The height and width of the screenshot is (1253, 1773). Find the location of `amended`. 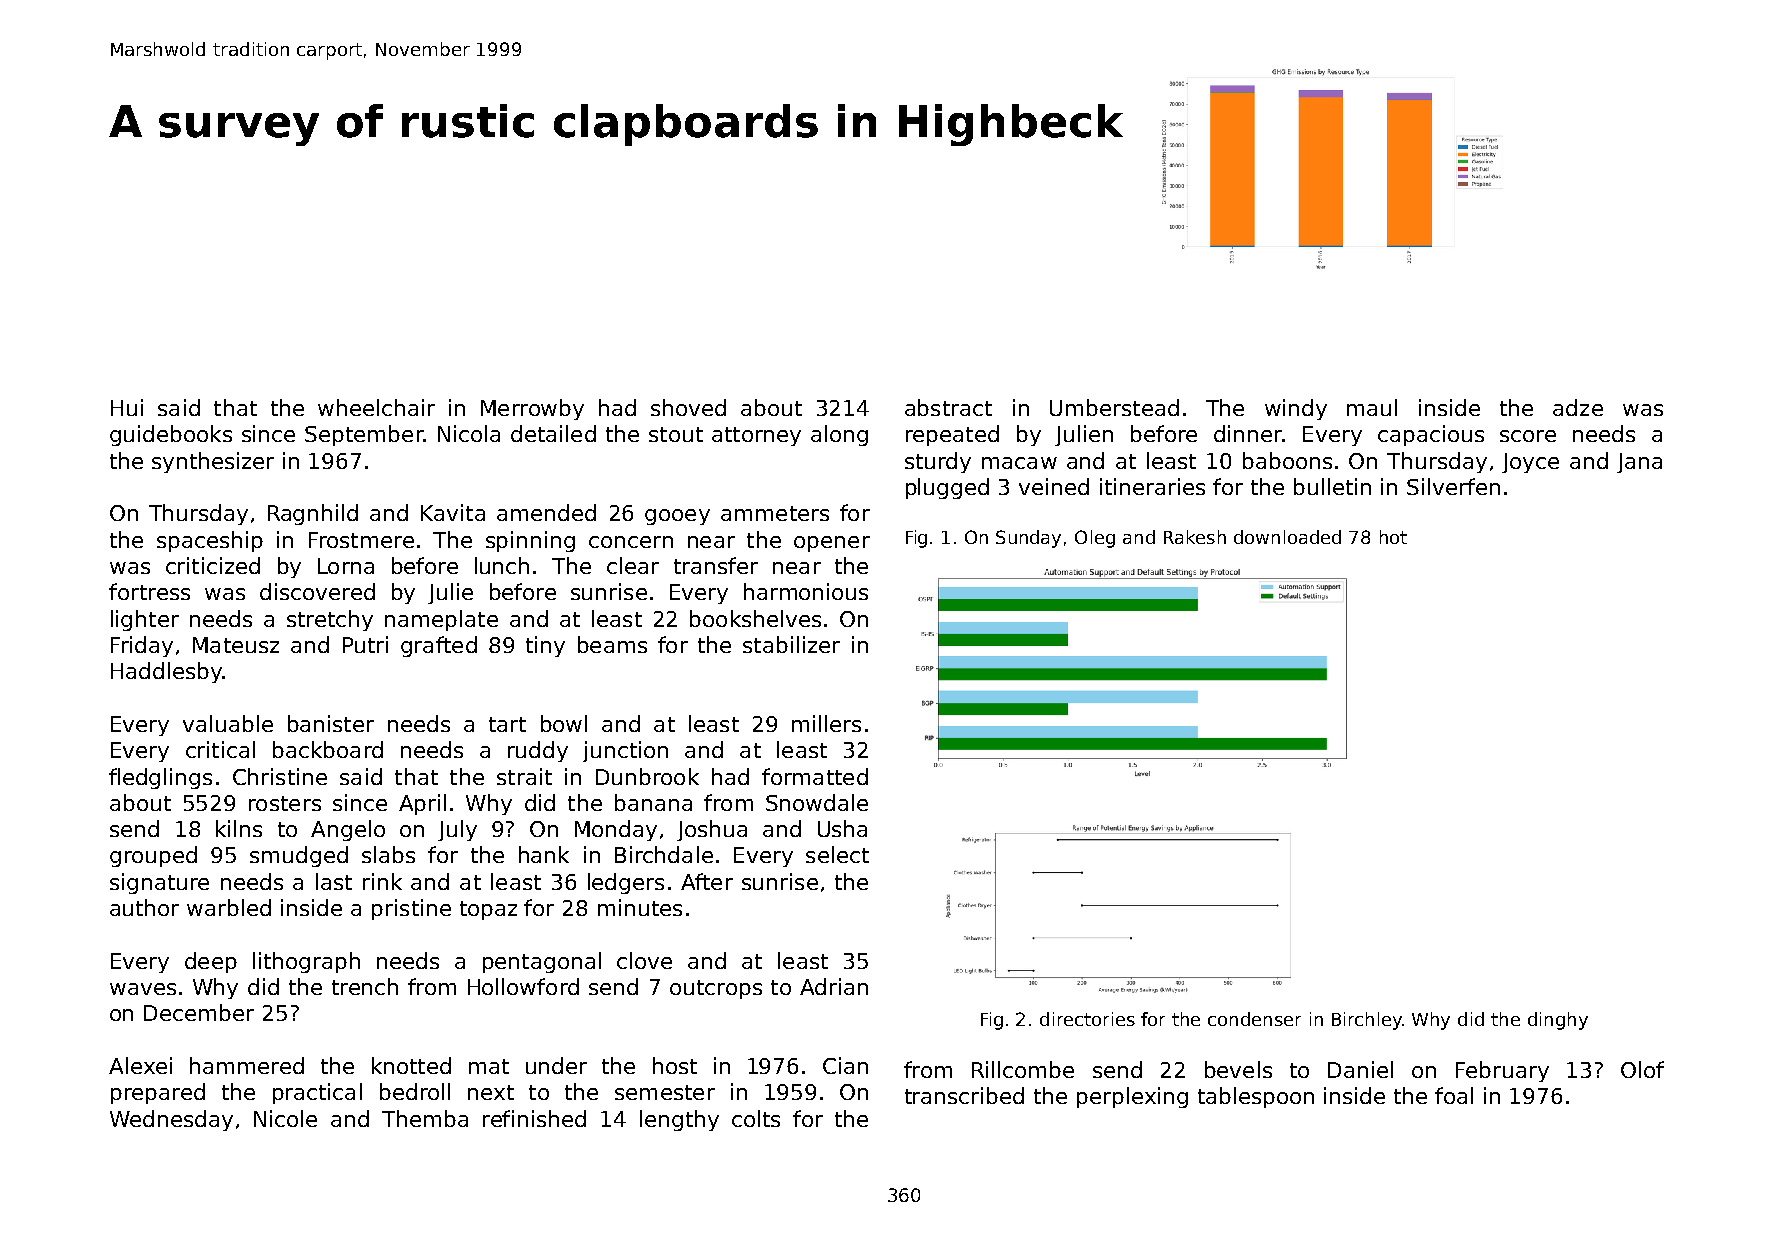

amended is located at coordinates (546, 512).
